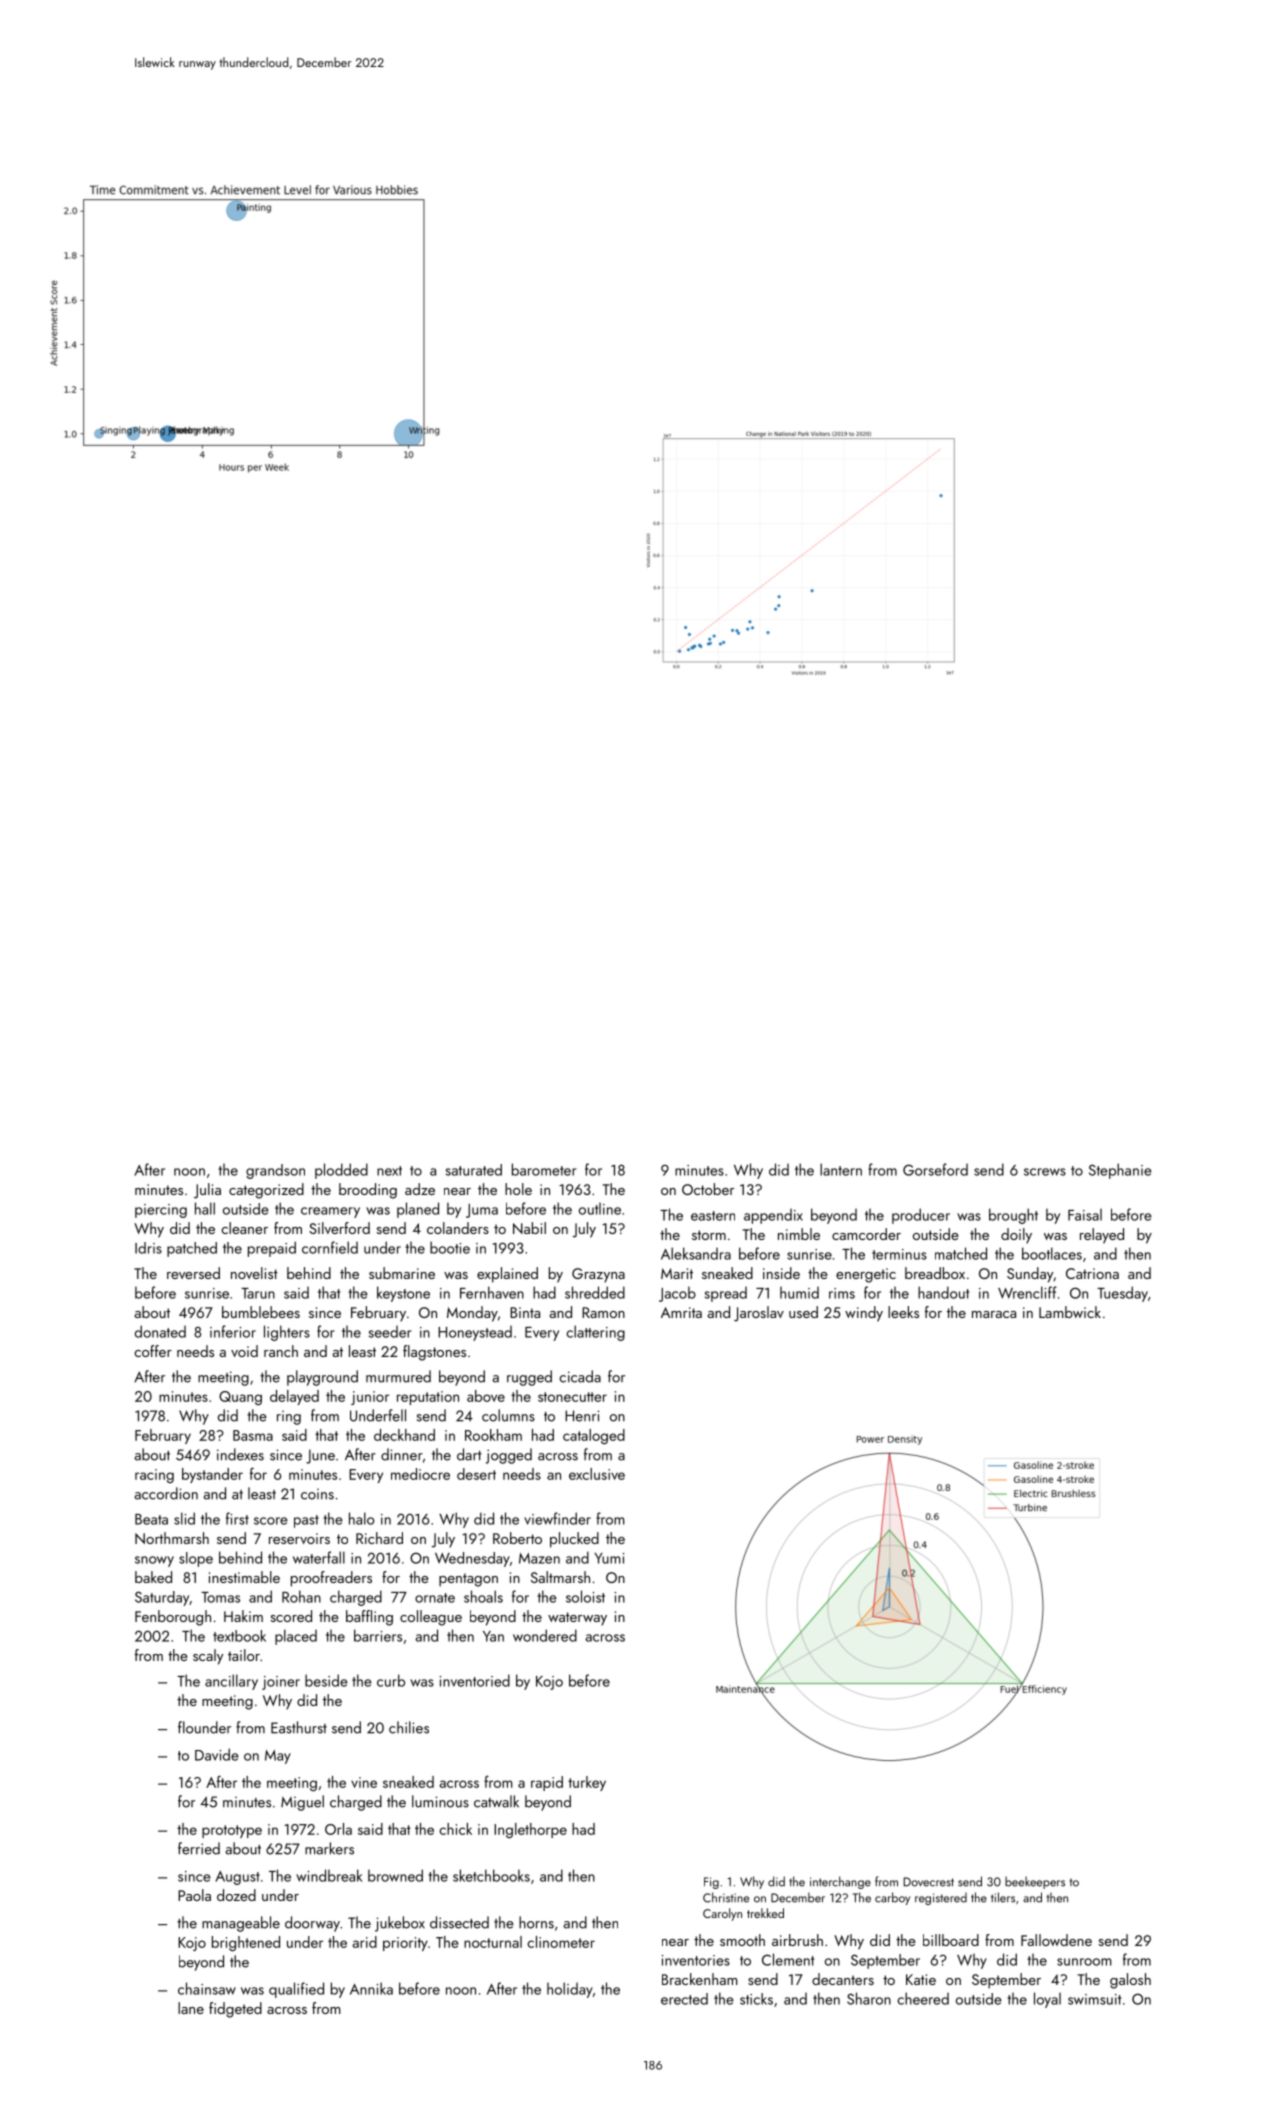  I want to click on ancillary, so click(231, 1682).
